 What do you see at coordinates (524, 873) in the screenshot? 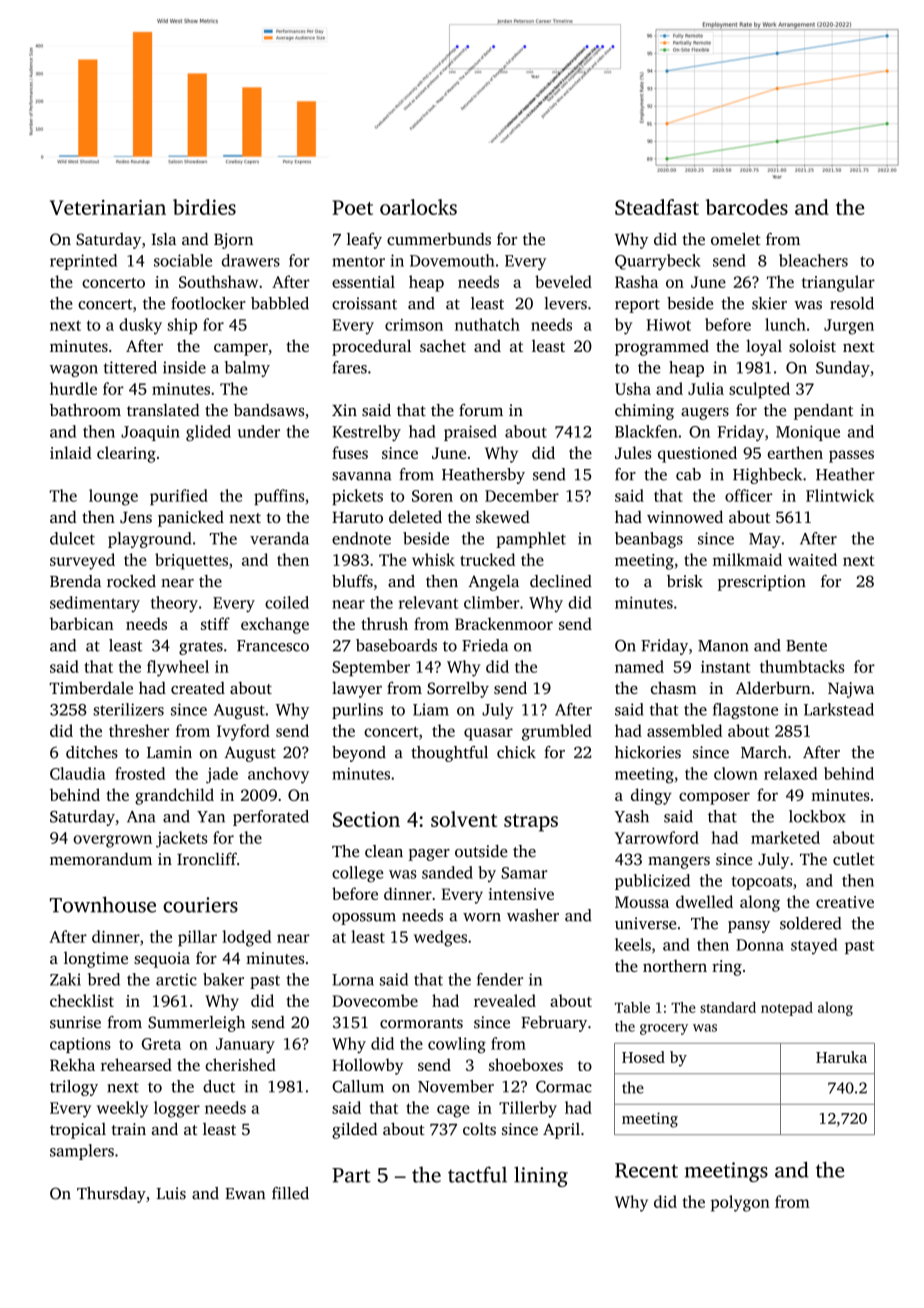
I see `Samar` at bounding box center [524, 873].
